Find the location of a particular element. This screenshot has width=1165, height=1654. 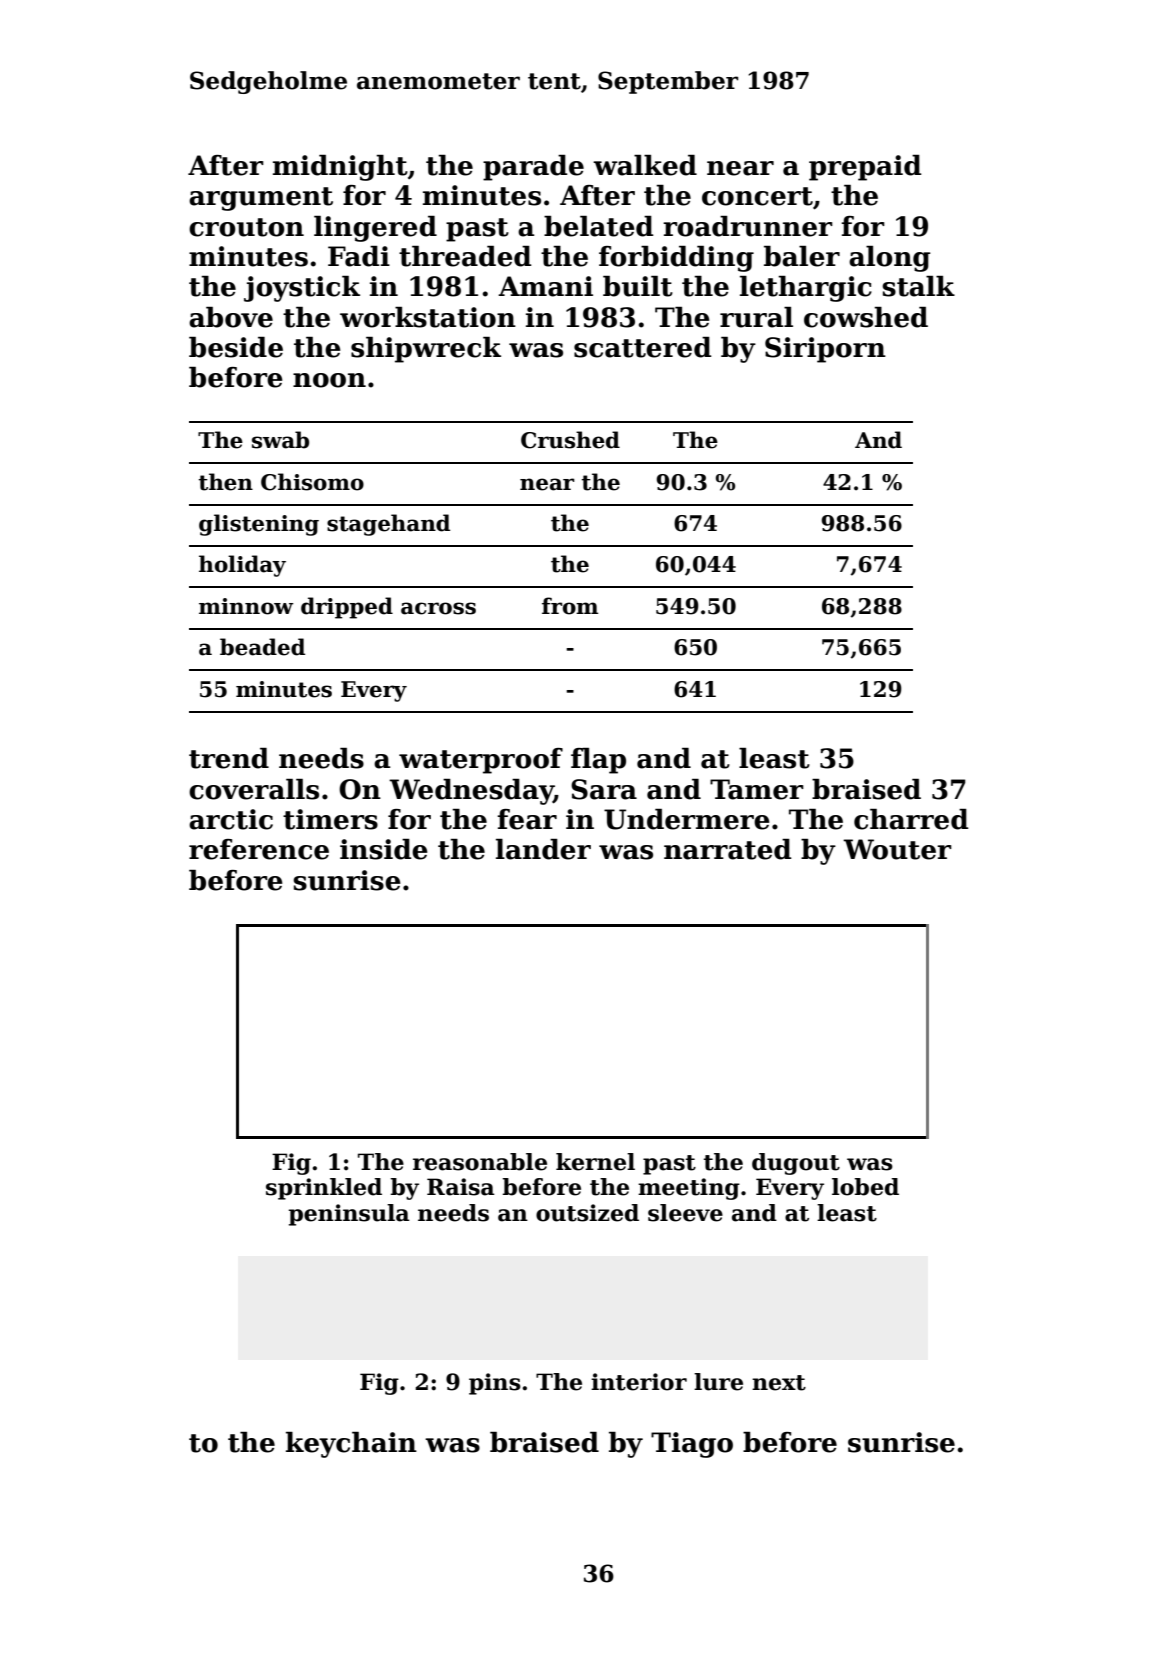

lobed is located at coordinates (865, 1187).
